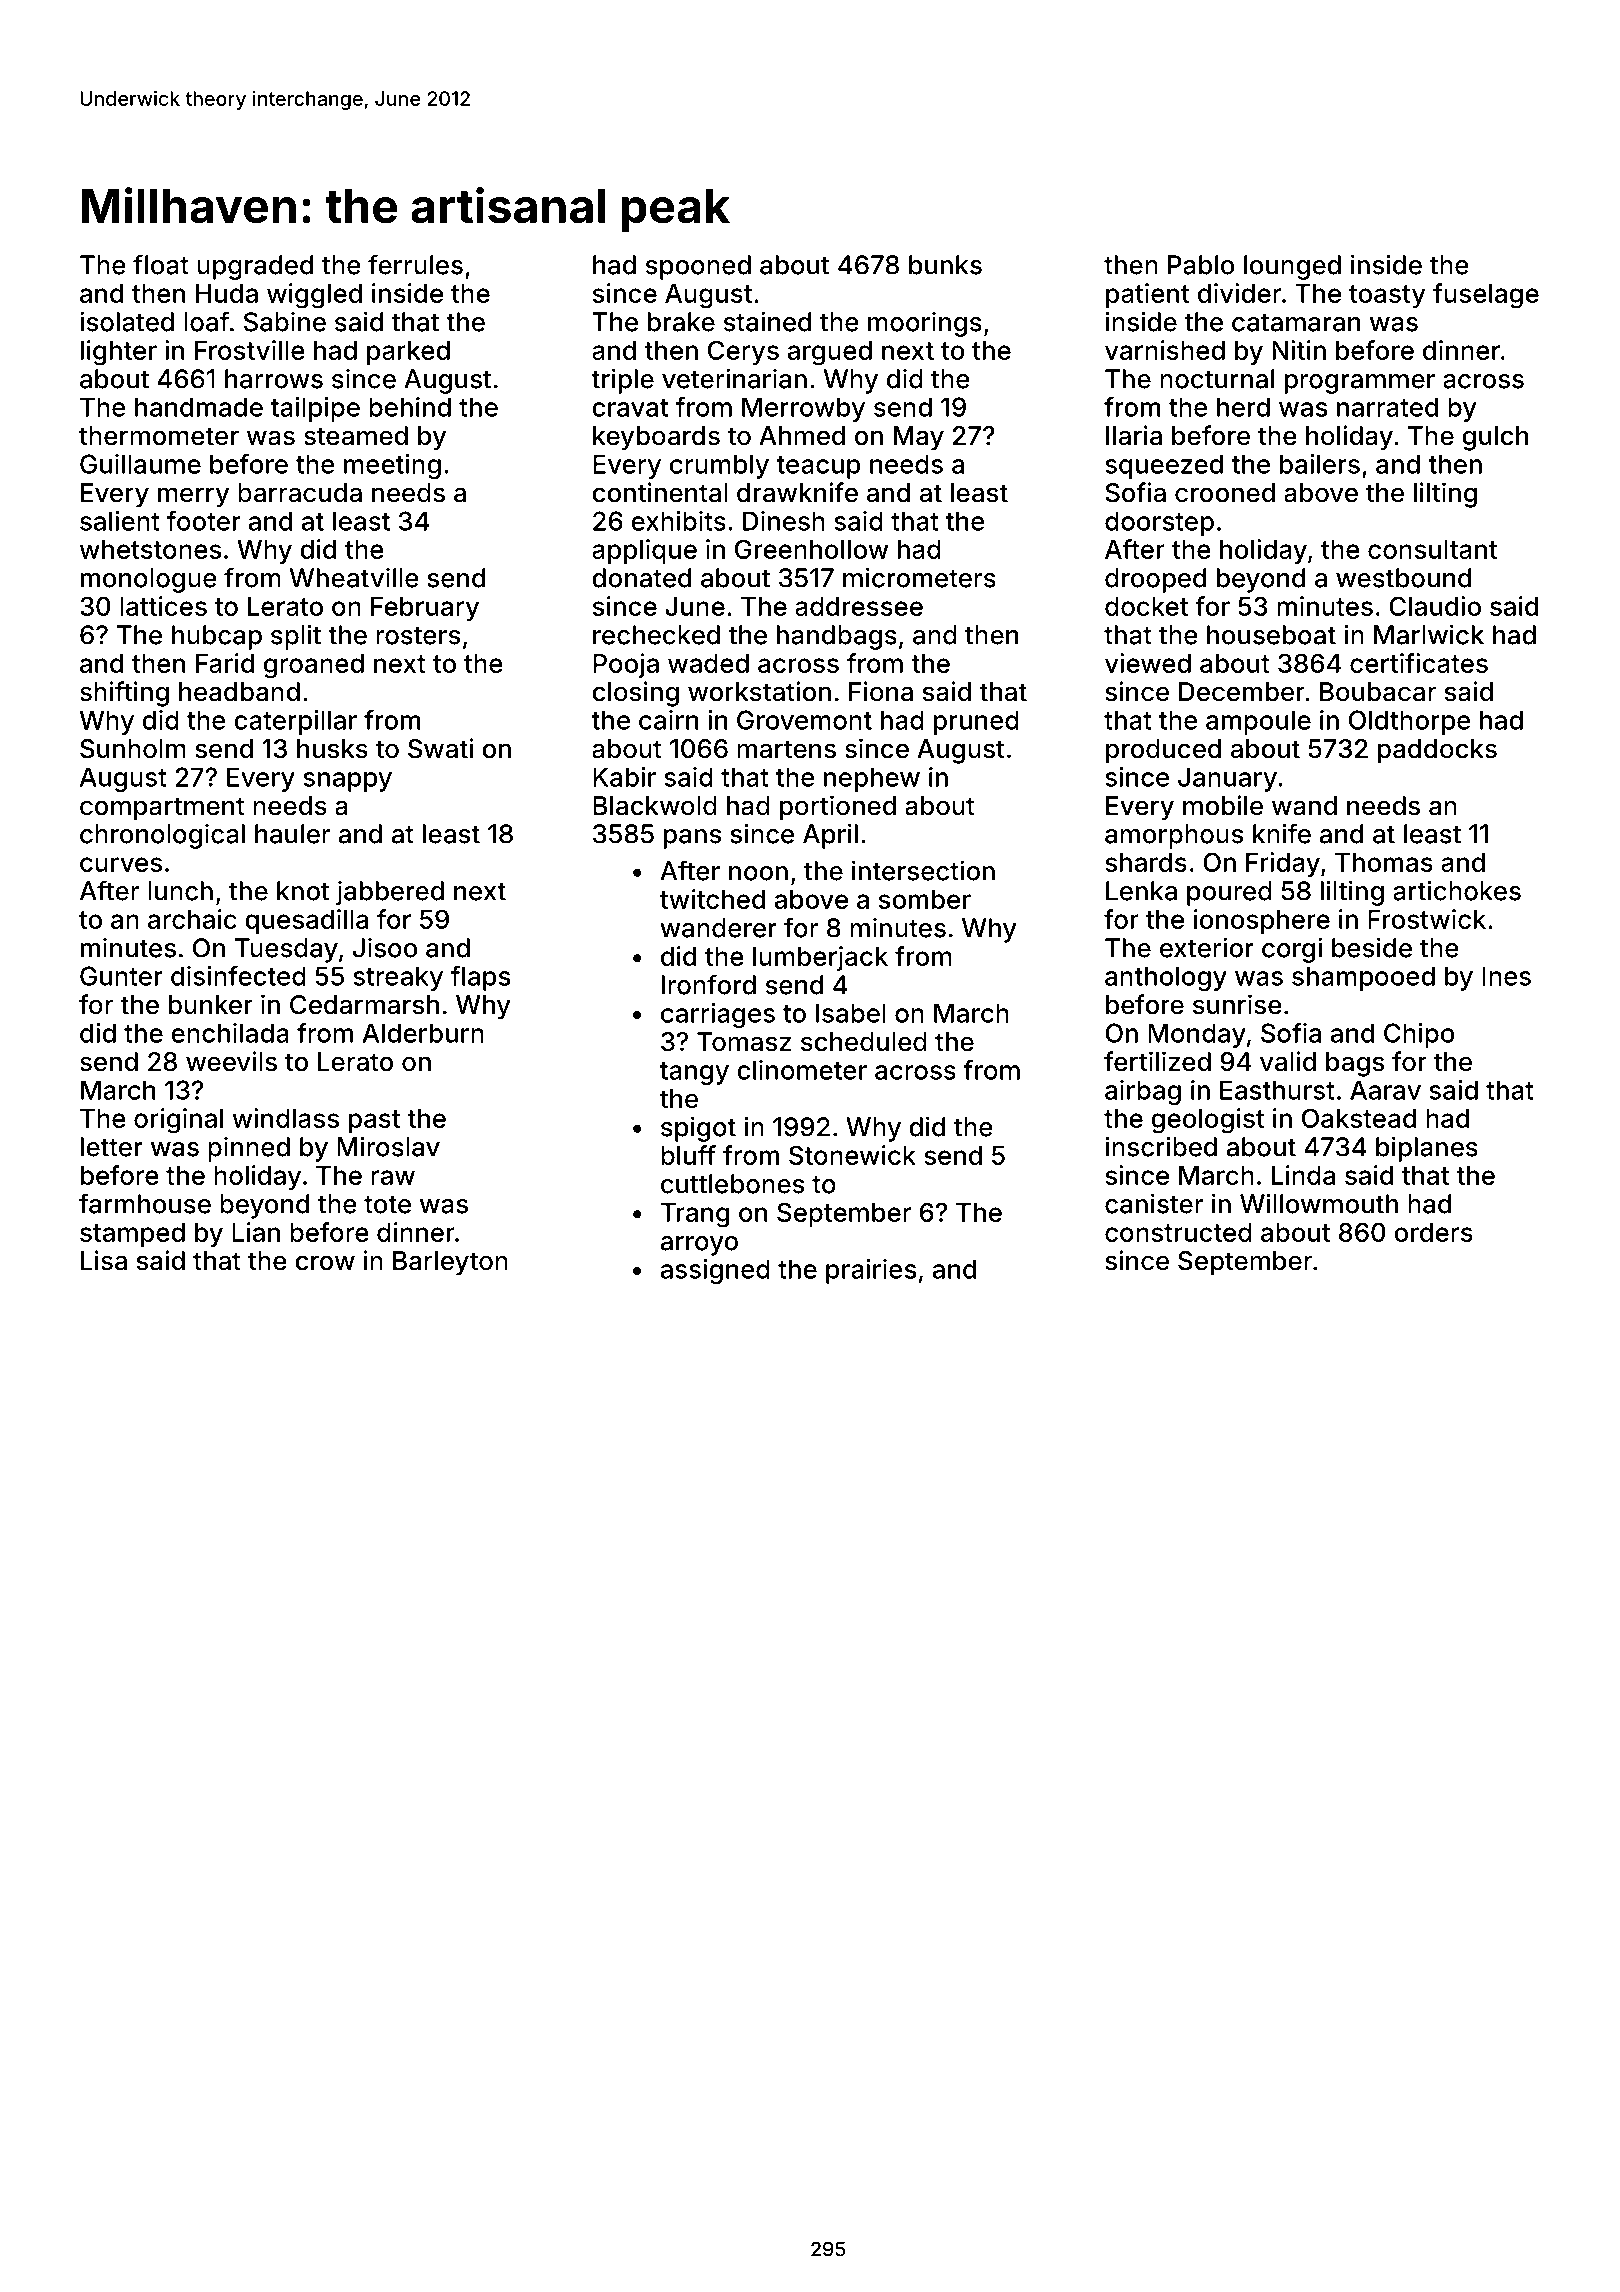  I want to click on moorings, so click(925, 324).
